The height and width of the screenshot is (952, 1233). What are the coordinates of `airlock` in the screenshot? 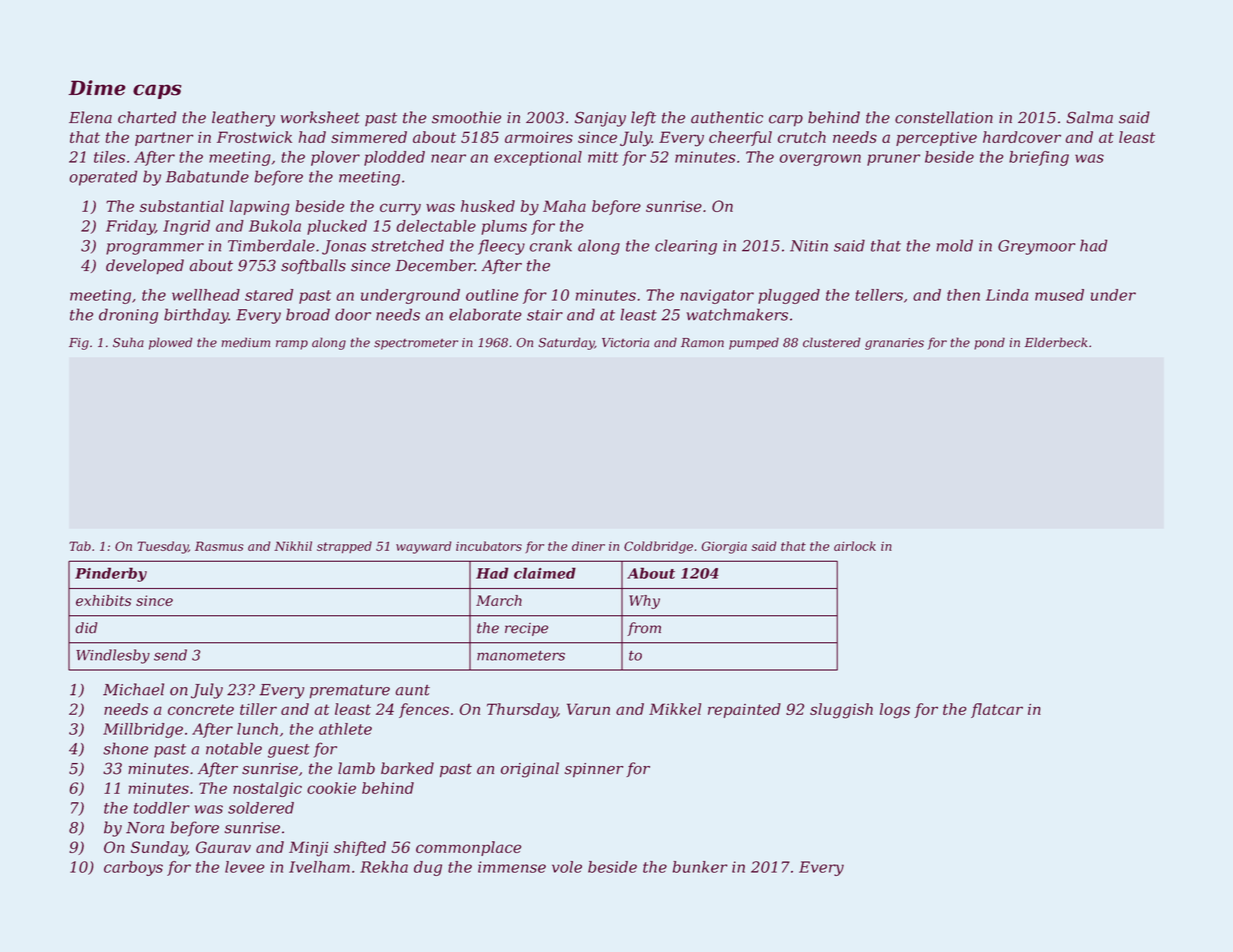 It's located at (855, 546).
